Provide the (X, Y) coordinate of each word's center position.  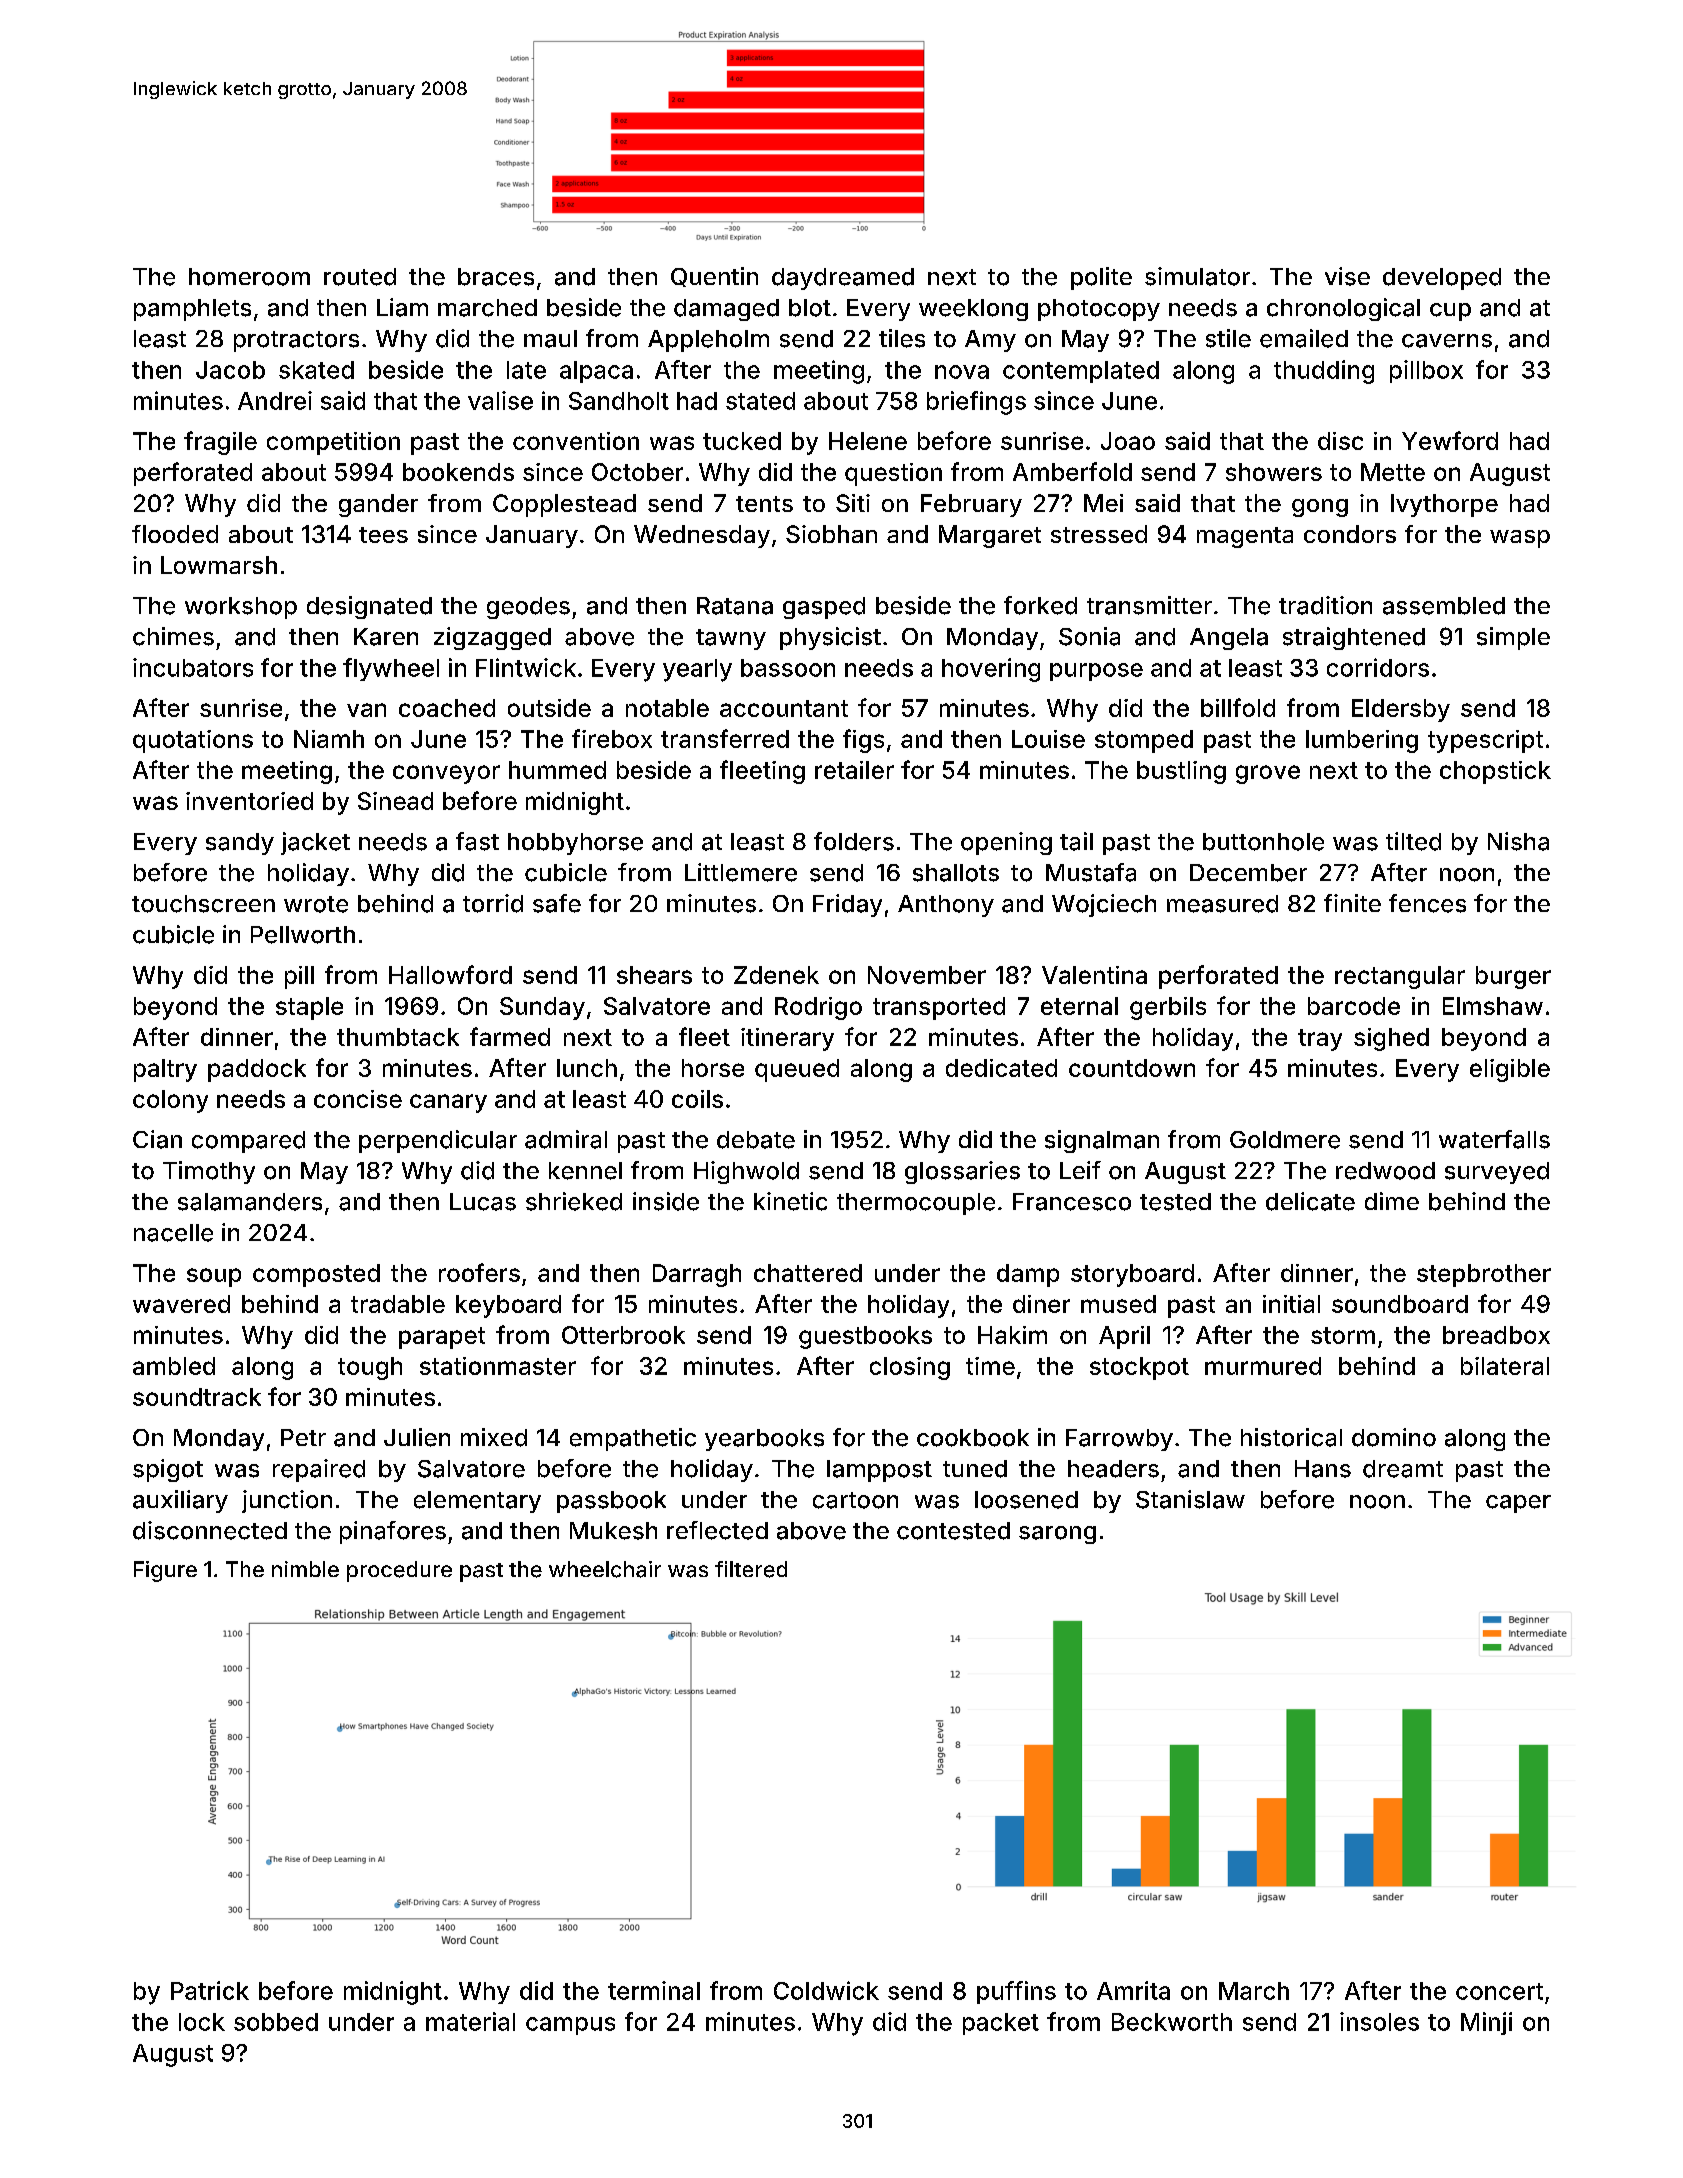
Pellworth (303, 935)
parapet (442, 1338)
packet (1001, 2024)
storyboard (1132, 1275)
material (470, 2021)
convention (576, 441)
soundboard (1400, 1304)
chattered (808, 1273)
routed (360, 277)
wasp (1520, 539)
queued (797, 1070)
